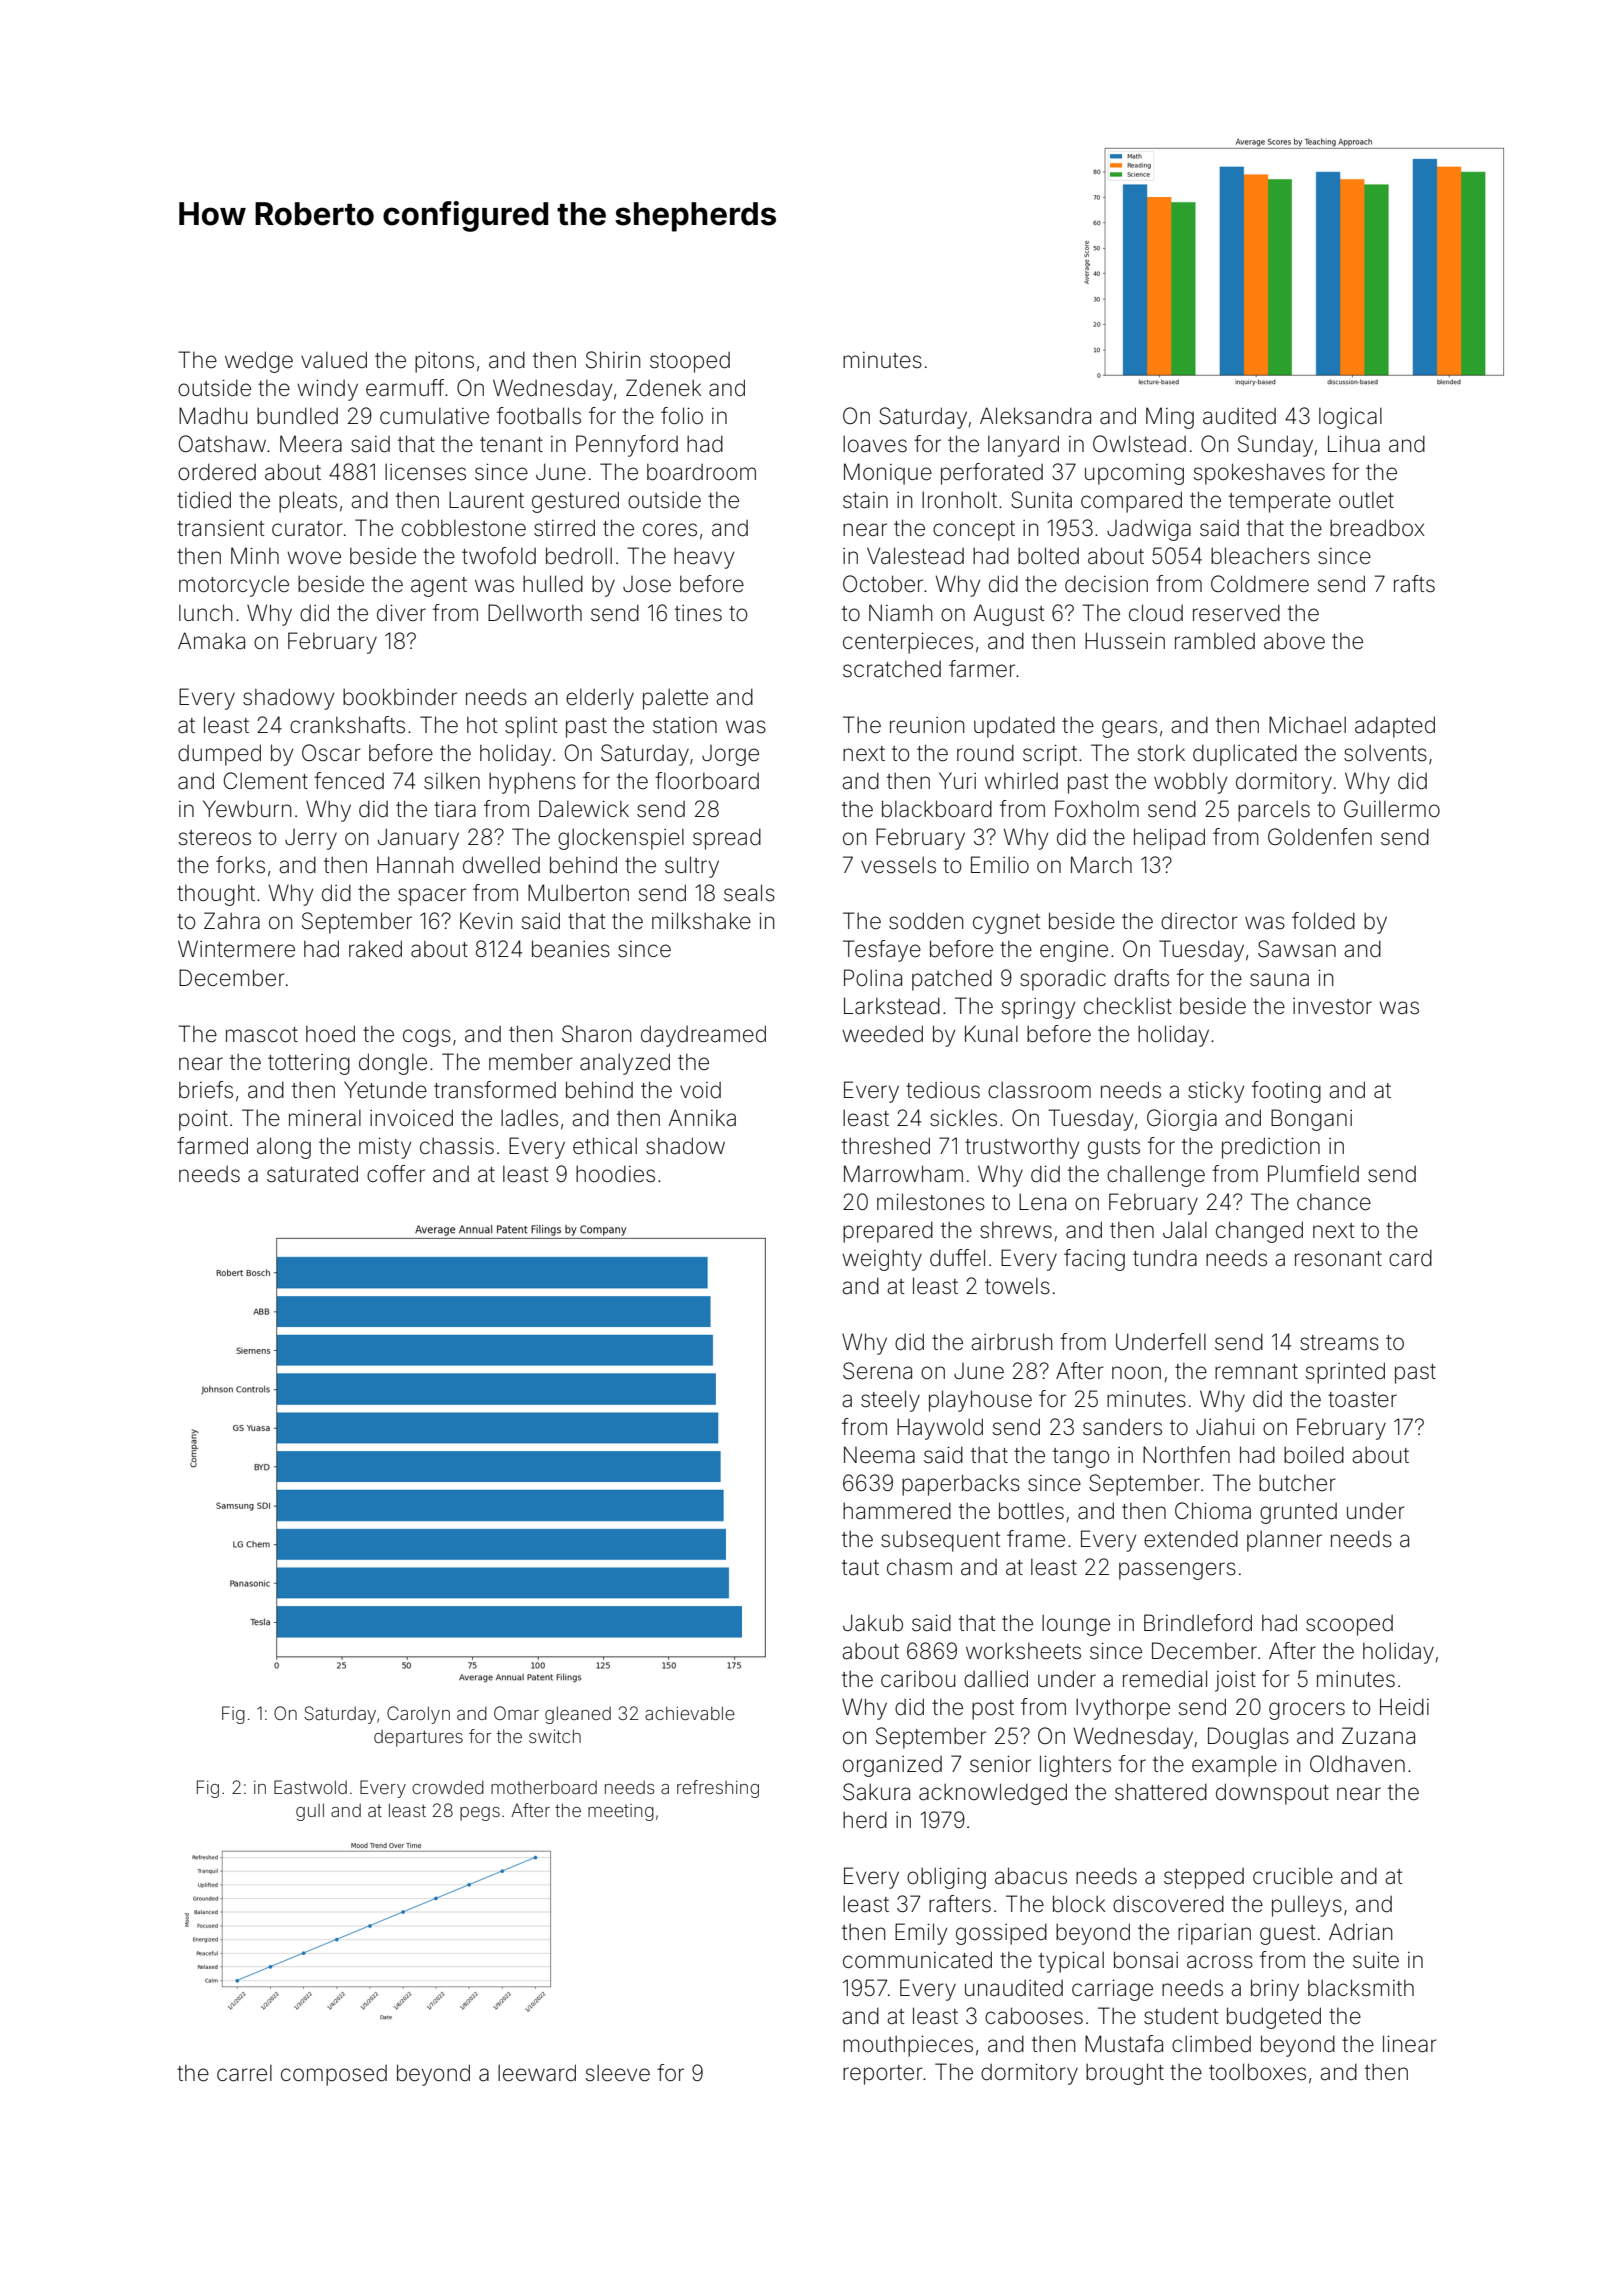 The height and width of the screenshot is (2292, 1620). I want to click on investor, so click(1332, 1006).
